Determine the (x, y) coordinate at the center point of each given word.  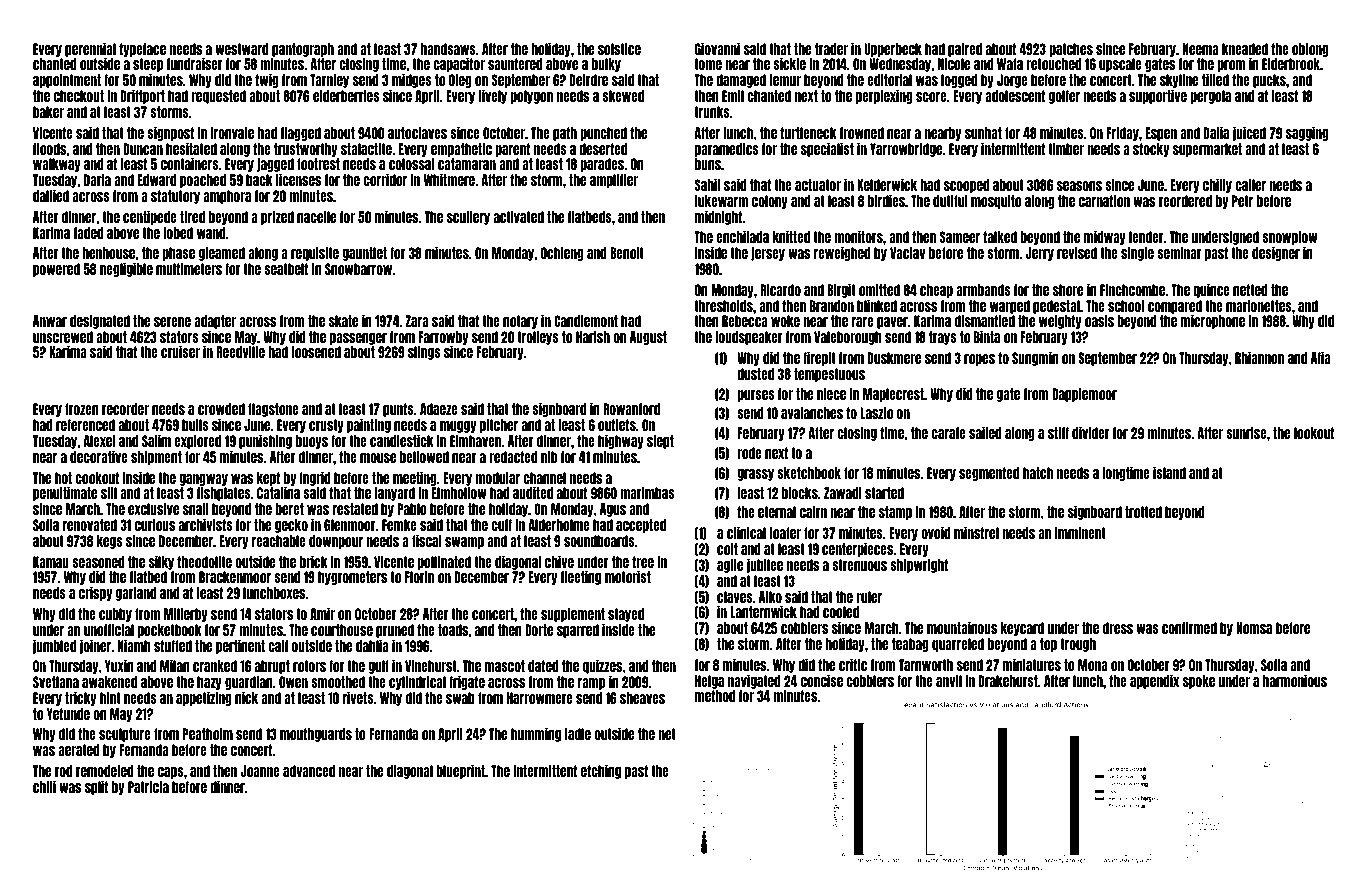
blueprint (460, 771)
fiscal (427, 540)
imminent (1080, 532)
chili (44, 786)
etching (601, 771)
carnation (1104, 200)
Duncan (143, 149)
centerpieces (857, 549)
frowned (862, 133)
